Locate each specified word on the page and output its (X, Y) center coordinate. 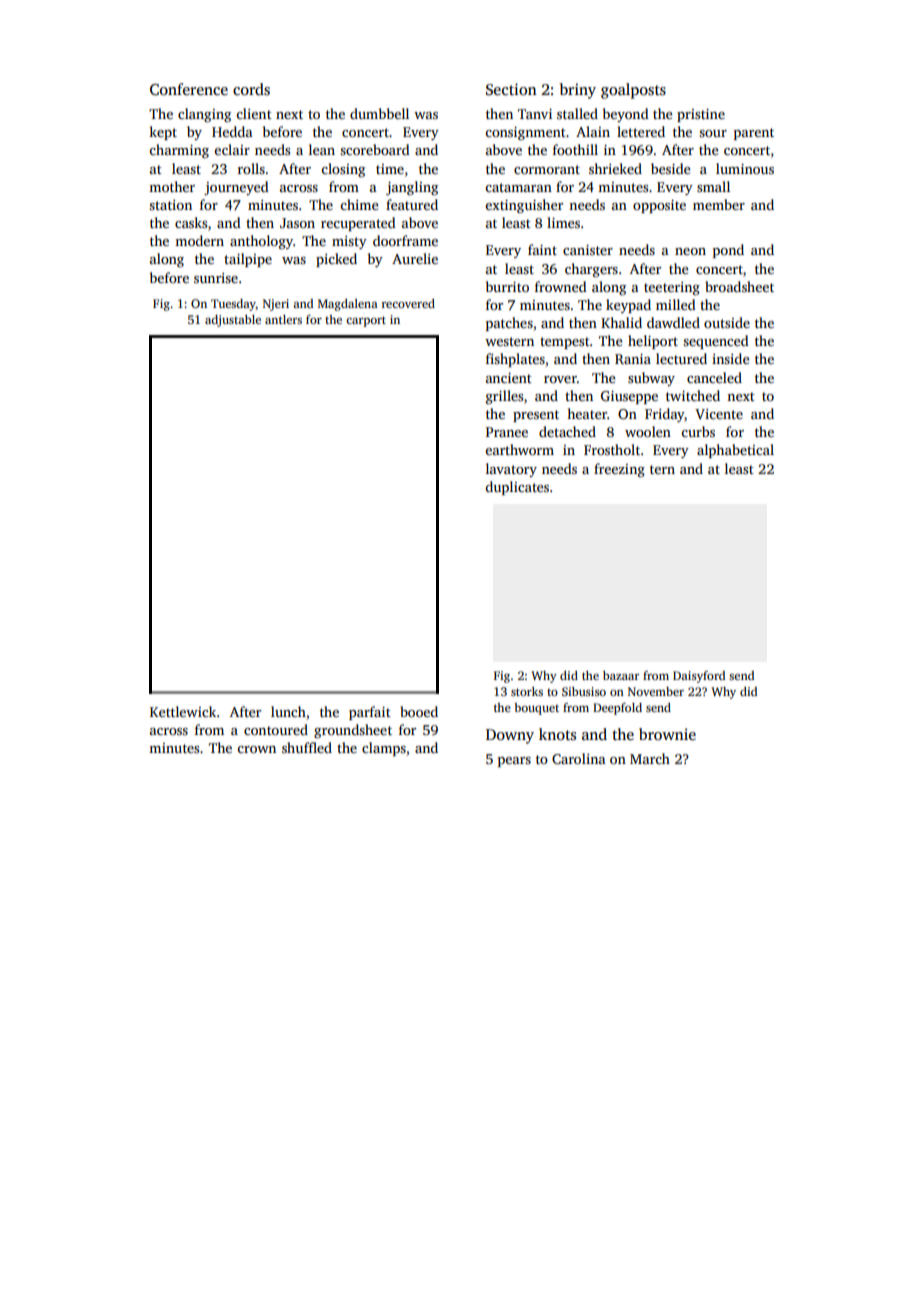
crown (256, 749)
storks (527, 691)
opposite (659, 206)
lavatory (511, 470)
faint (542, 249)
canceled (714, 377)
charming (179, 151)
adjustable (233, 321)
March (650, 758)
